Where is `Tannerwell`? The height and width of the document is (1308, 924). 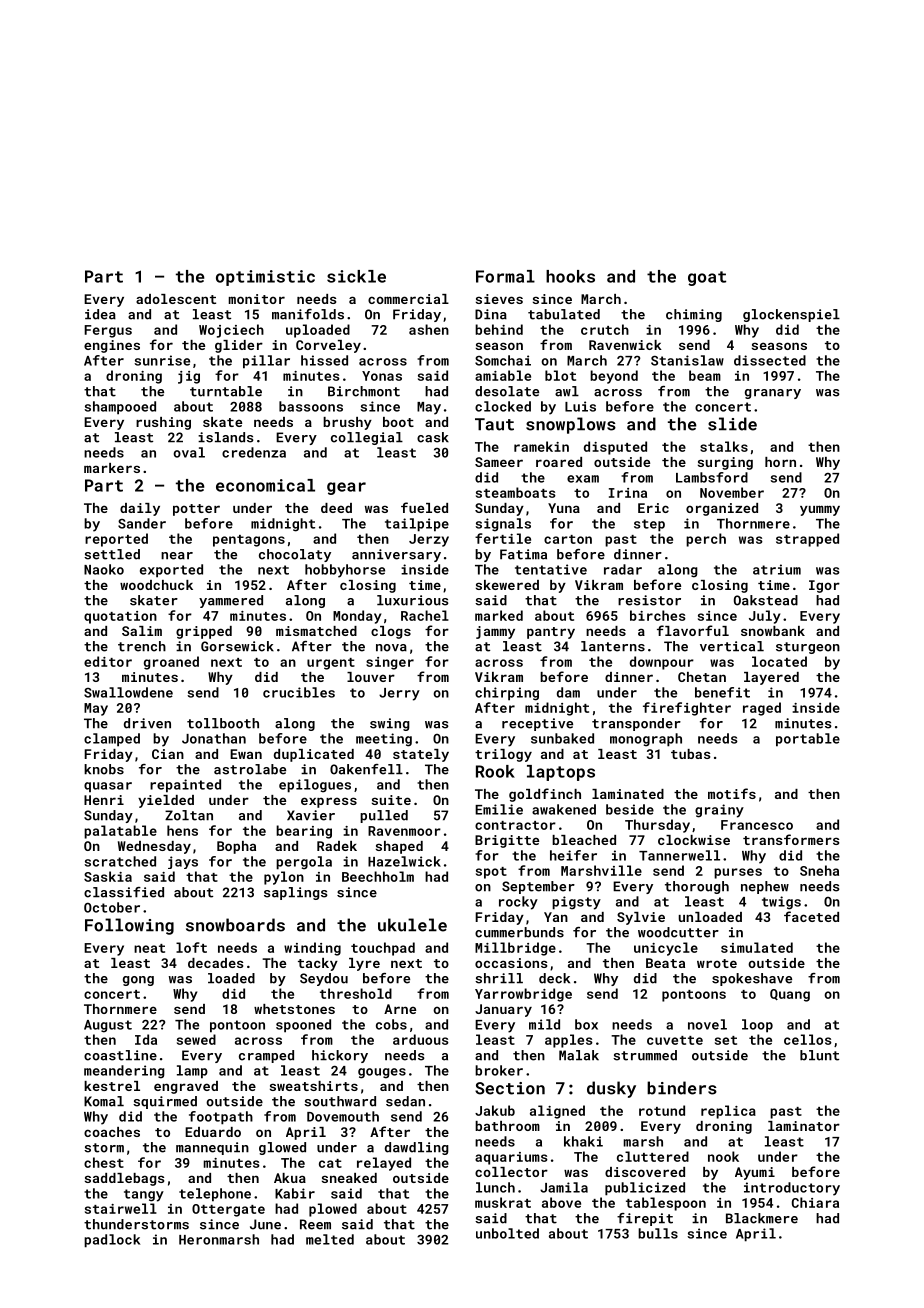
Tannerwell is located at coordinates (679, 855).
